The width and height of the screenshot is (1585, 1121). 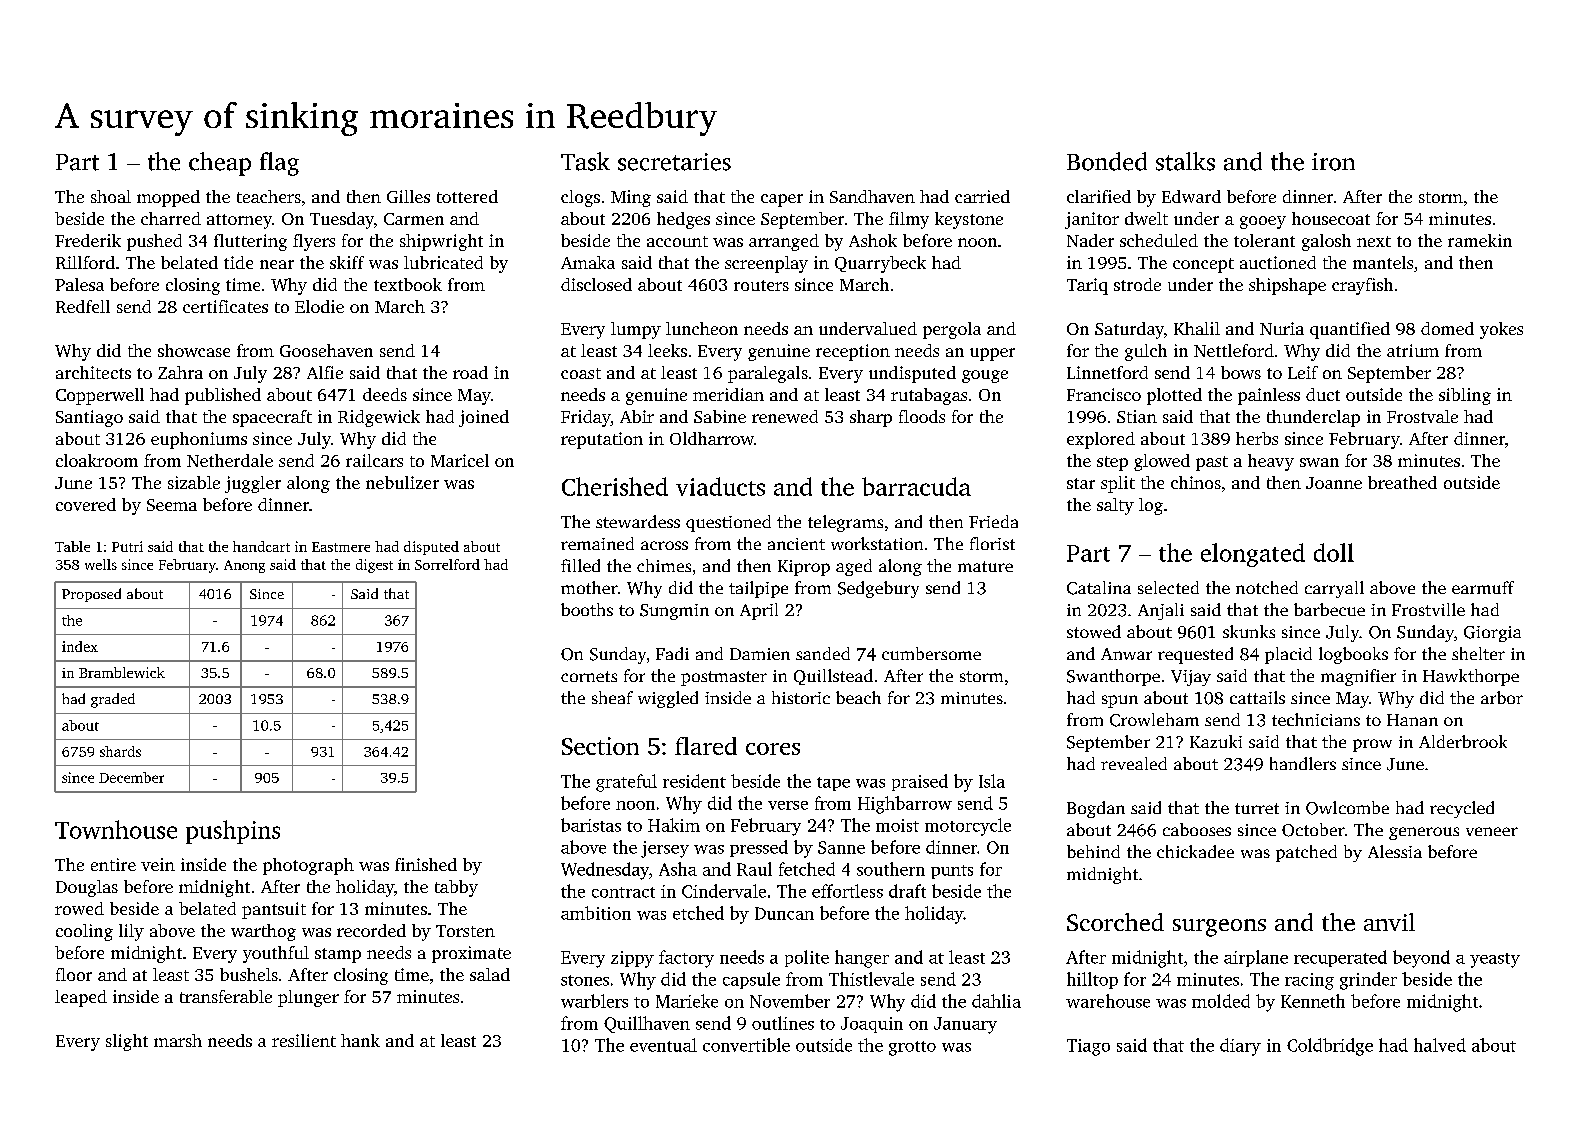 I want to click on recorded, so click(x=371, y=930).
